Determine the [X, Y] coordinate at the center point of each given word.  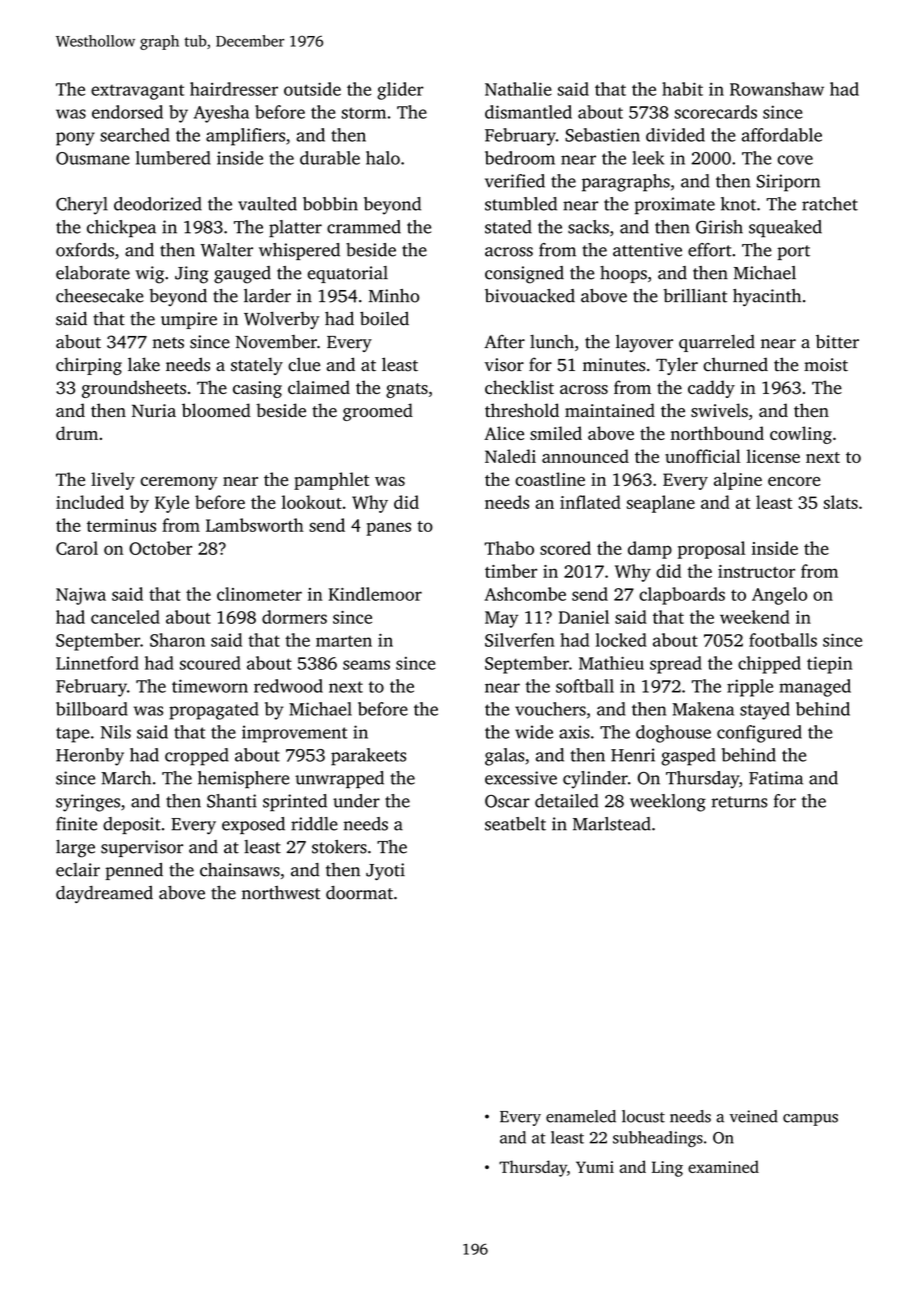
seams [366, 665]
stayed [765, 711]
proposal [711, 550]
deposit [132, 825]
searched [135, 135]
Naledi [510, 456]
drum [77, 433]
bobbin [330, 204]
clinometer [259, 594]
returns [739, 802]
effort [710, 250]
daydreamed [104, 894]
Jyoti [385, 871]
